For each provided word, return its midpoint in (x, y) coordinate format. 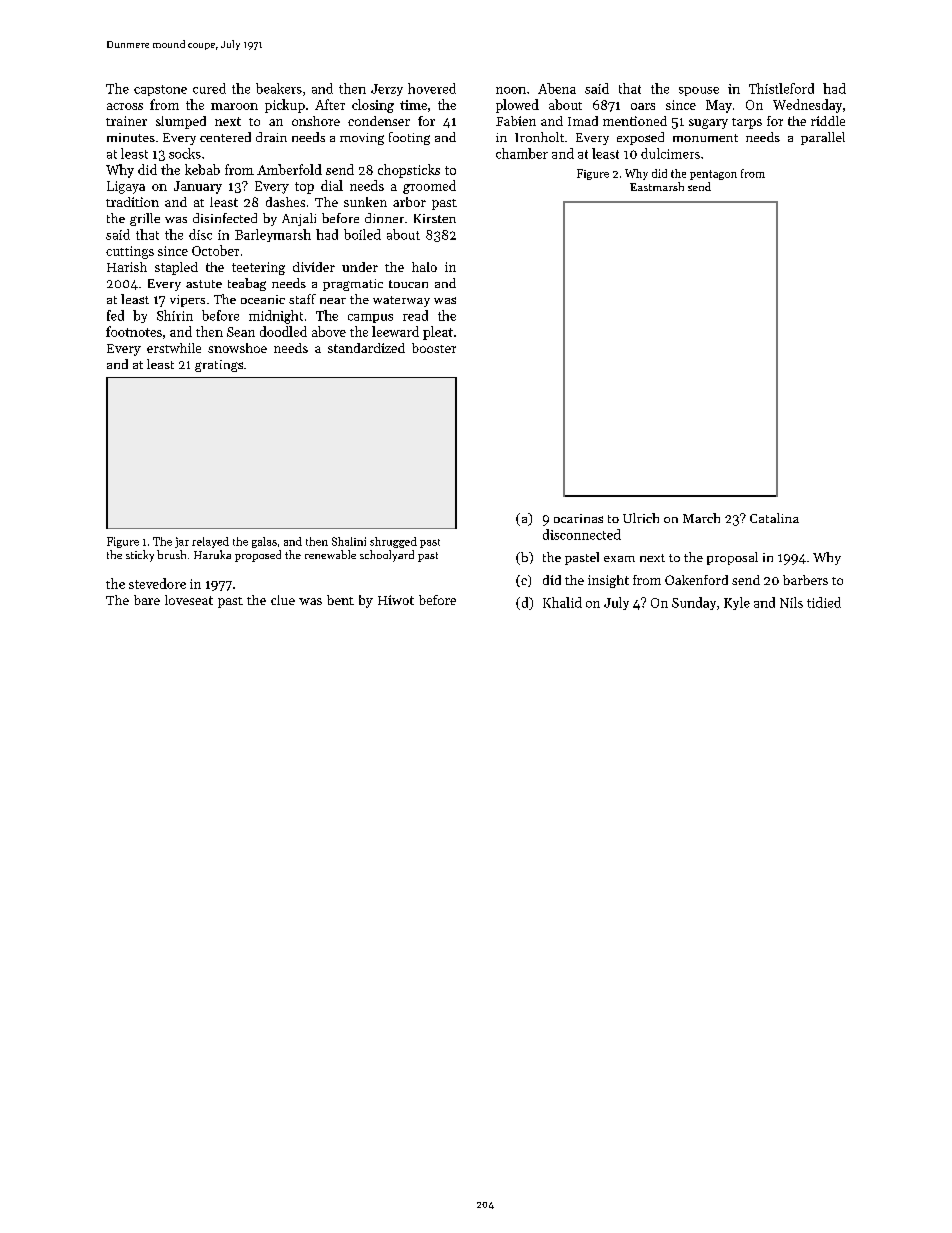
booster (434, 348)
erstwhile (174, 348)
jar (182, 542)
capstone (160, 90)
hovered (432, 88)
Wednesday (807, 106)
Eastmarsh (657, 186)
